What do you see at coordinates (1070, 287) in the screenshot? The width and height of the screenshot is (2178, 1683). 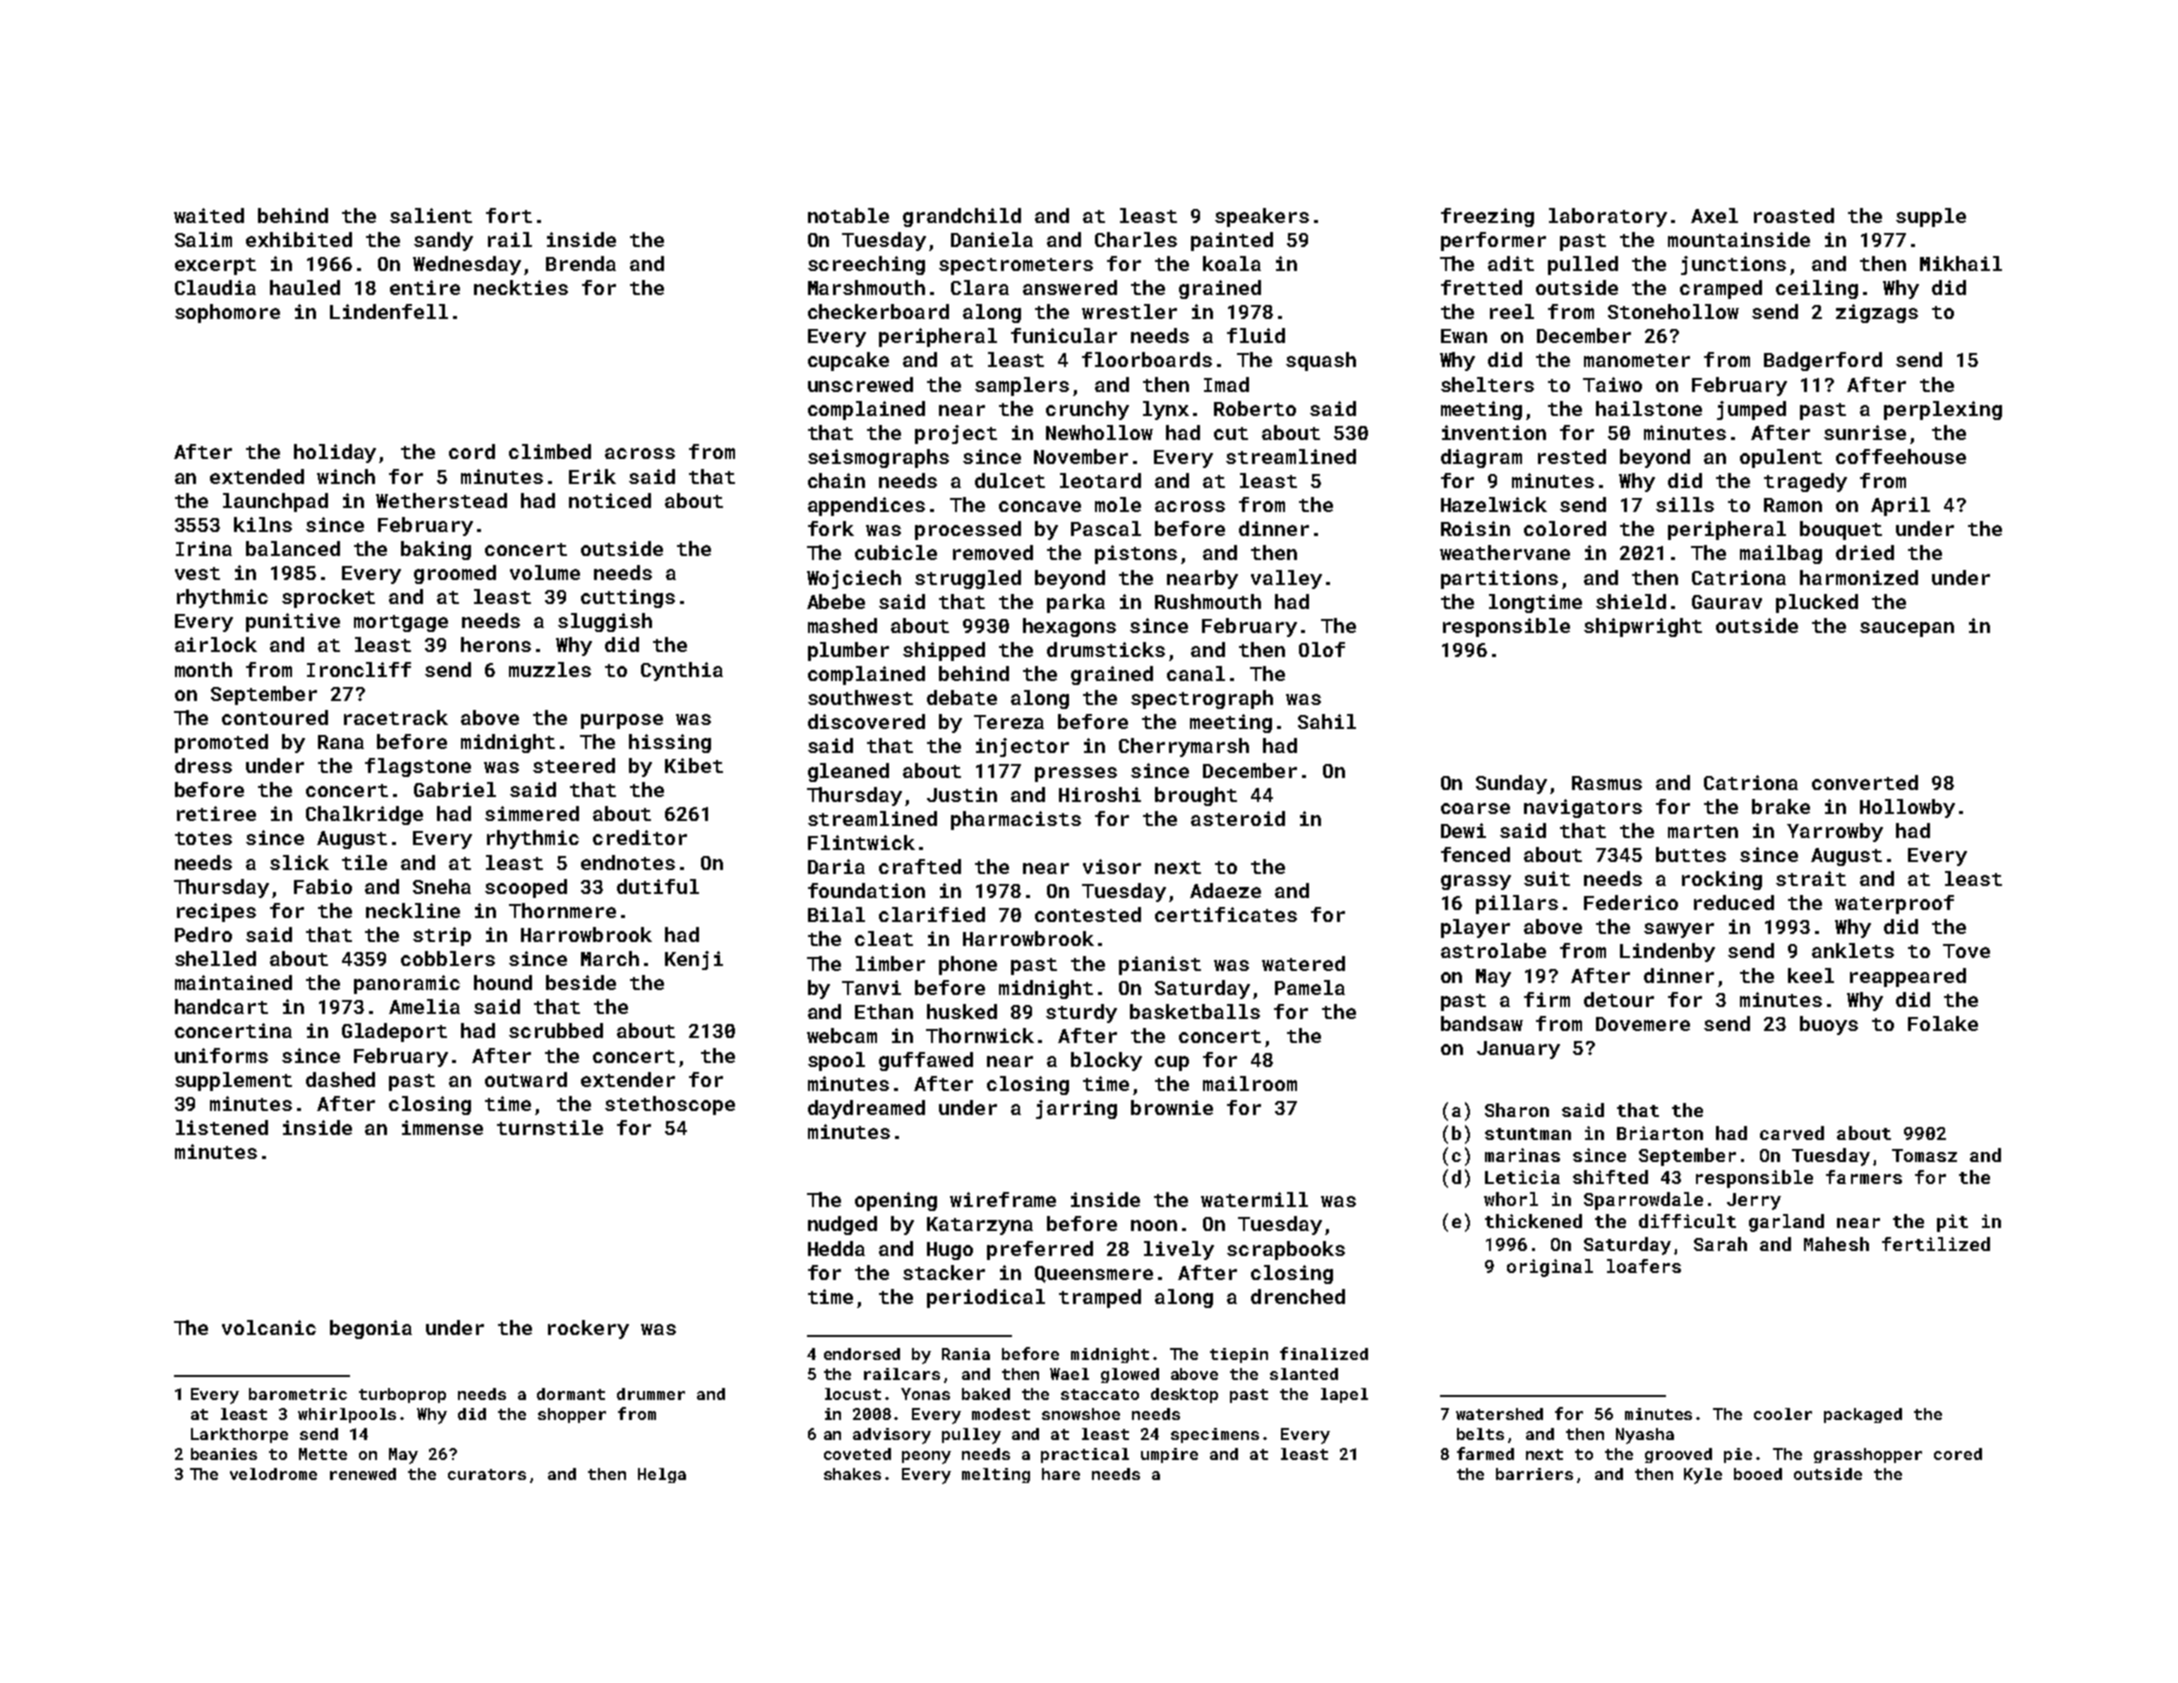 I see `answered` at bounding box center [1070, 287].
